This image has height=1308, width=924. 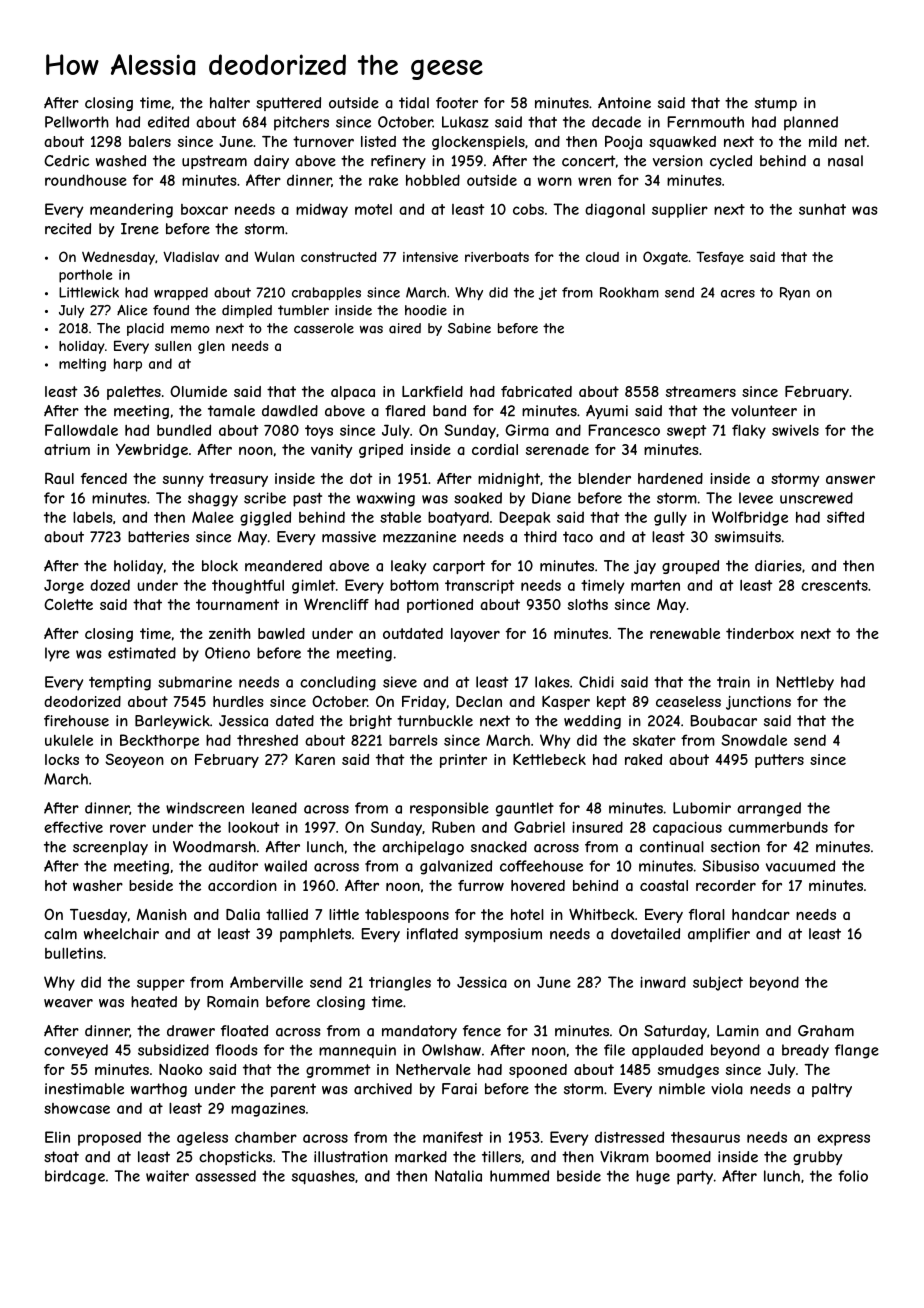 What do you see at coordinates (162, 914) in the image?
I see `Manish` at bounding box center [162, 914].
